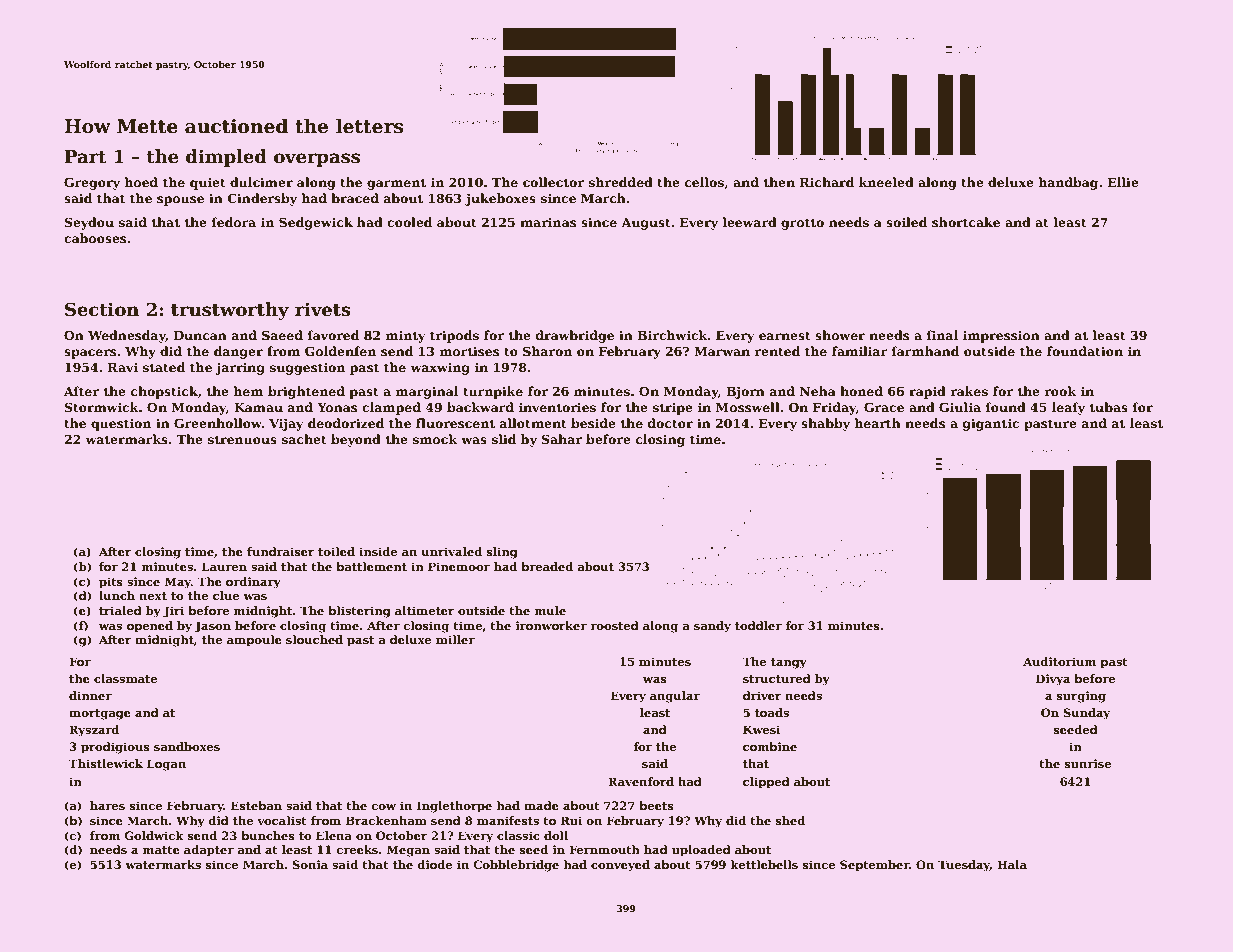  What do you see at coordinates (553, 182) in the screenshot?
I see `collector` at bounding box center [553, 182].
